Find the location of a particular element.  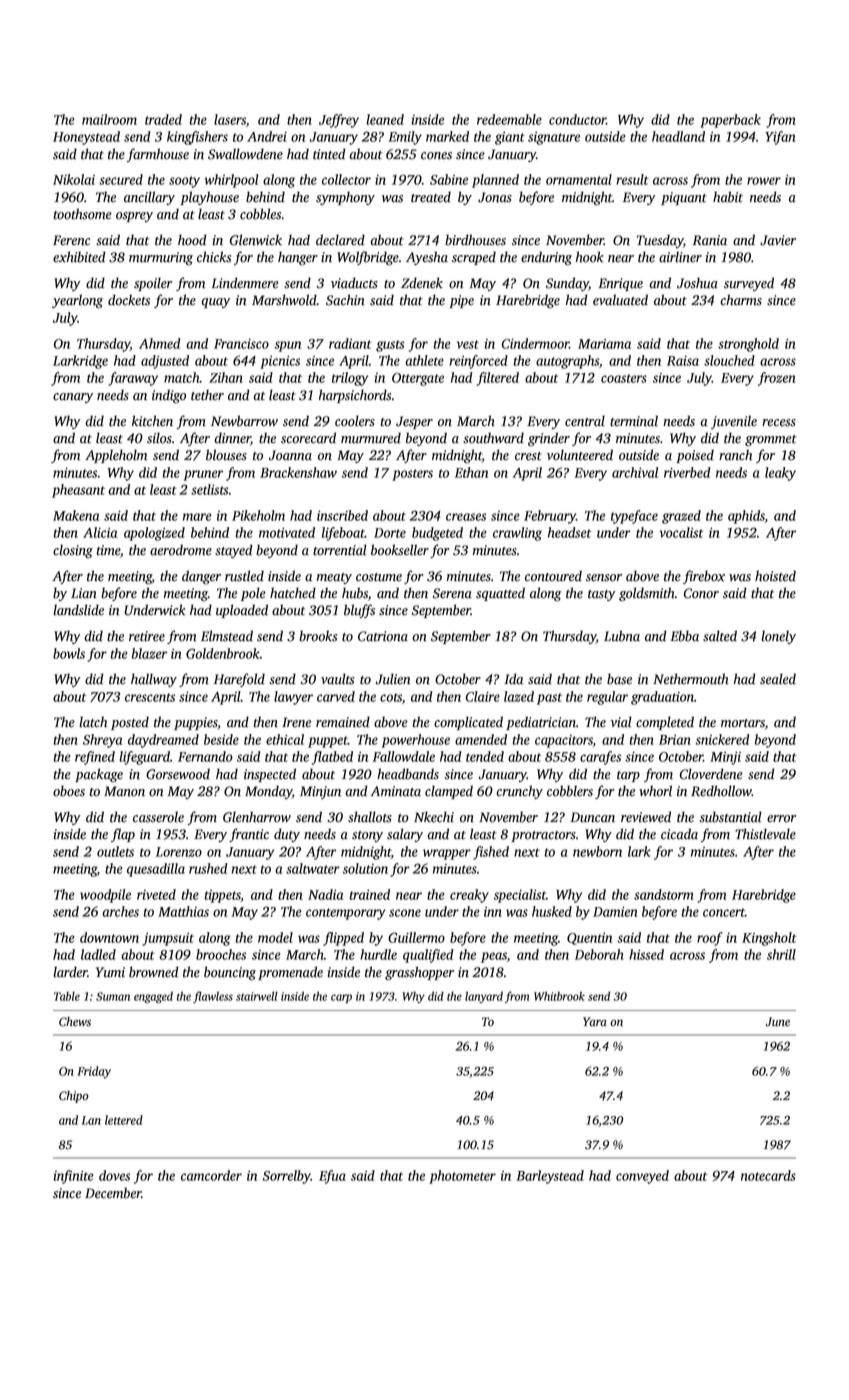

planned is located at coordinates (495, 181).
